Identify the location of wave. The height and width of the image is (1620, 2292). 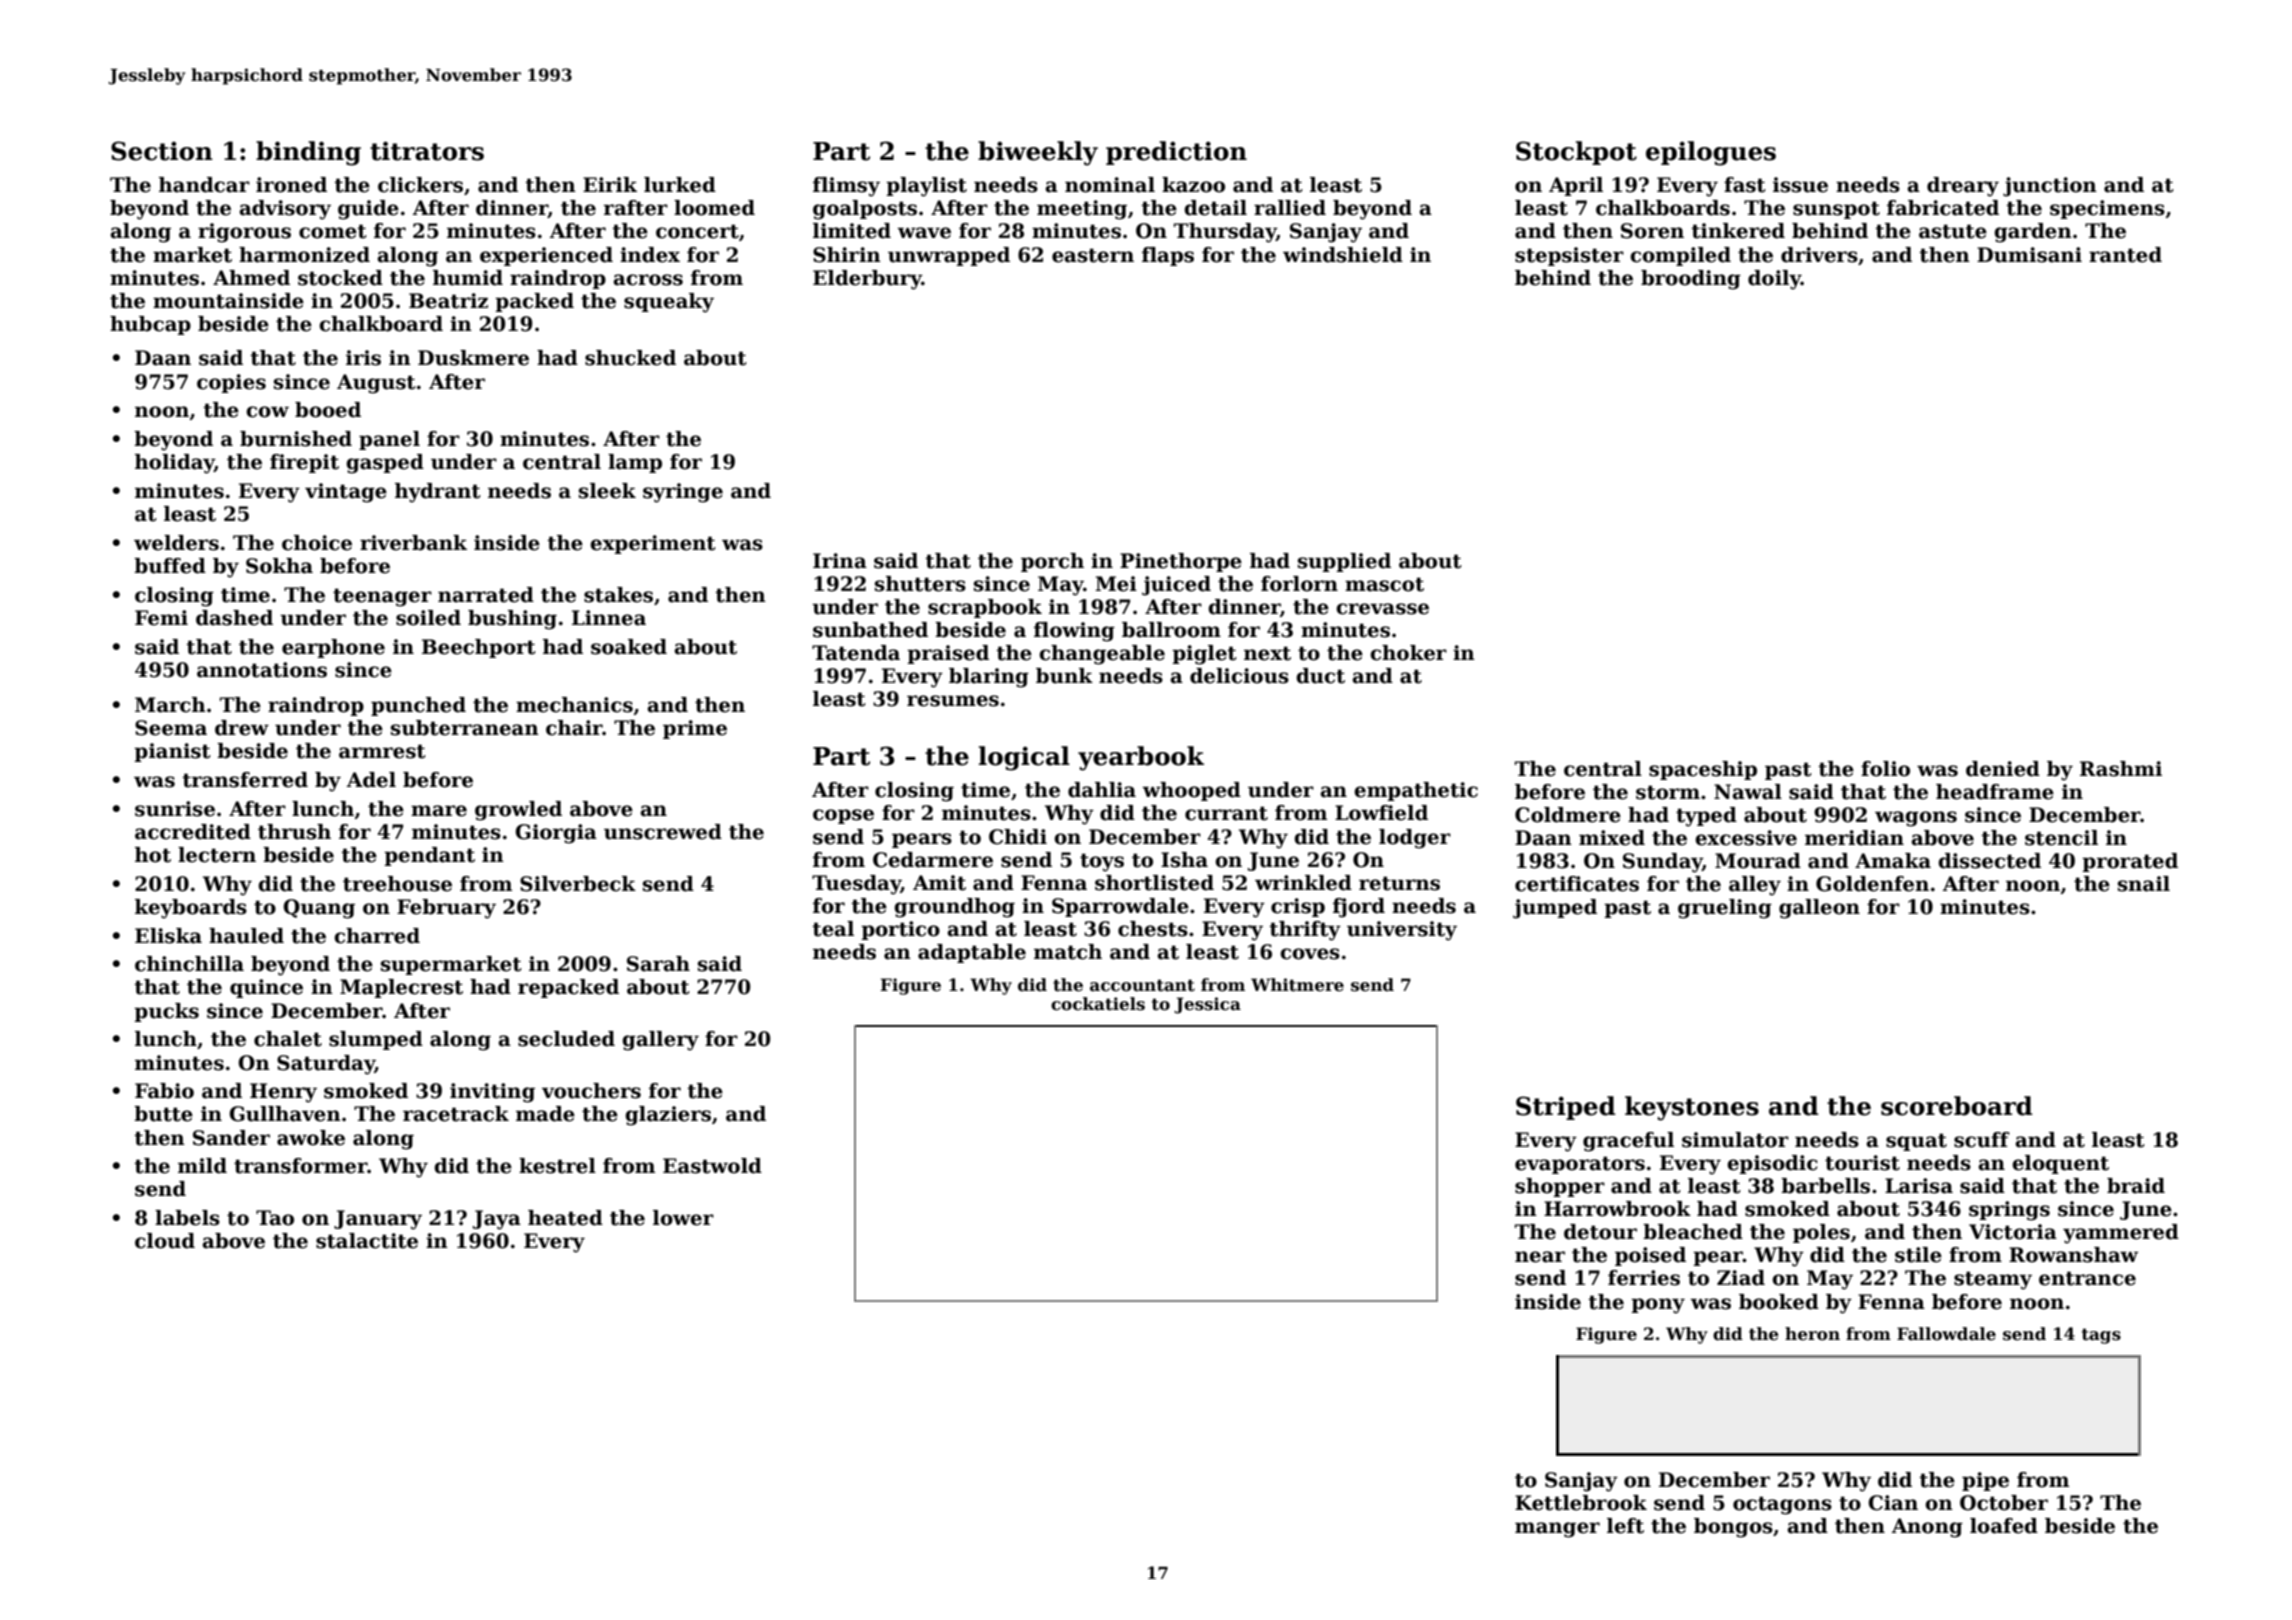
(924, 233).
